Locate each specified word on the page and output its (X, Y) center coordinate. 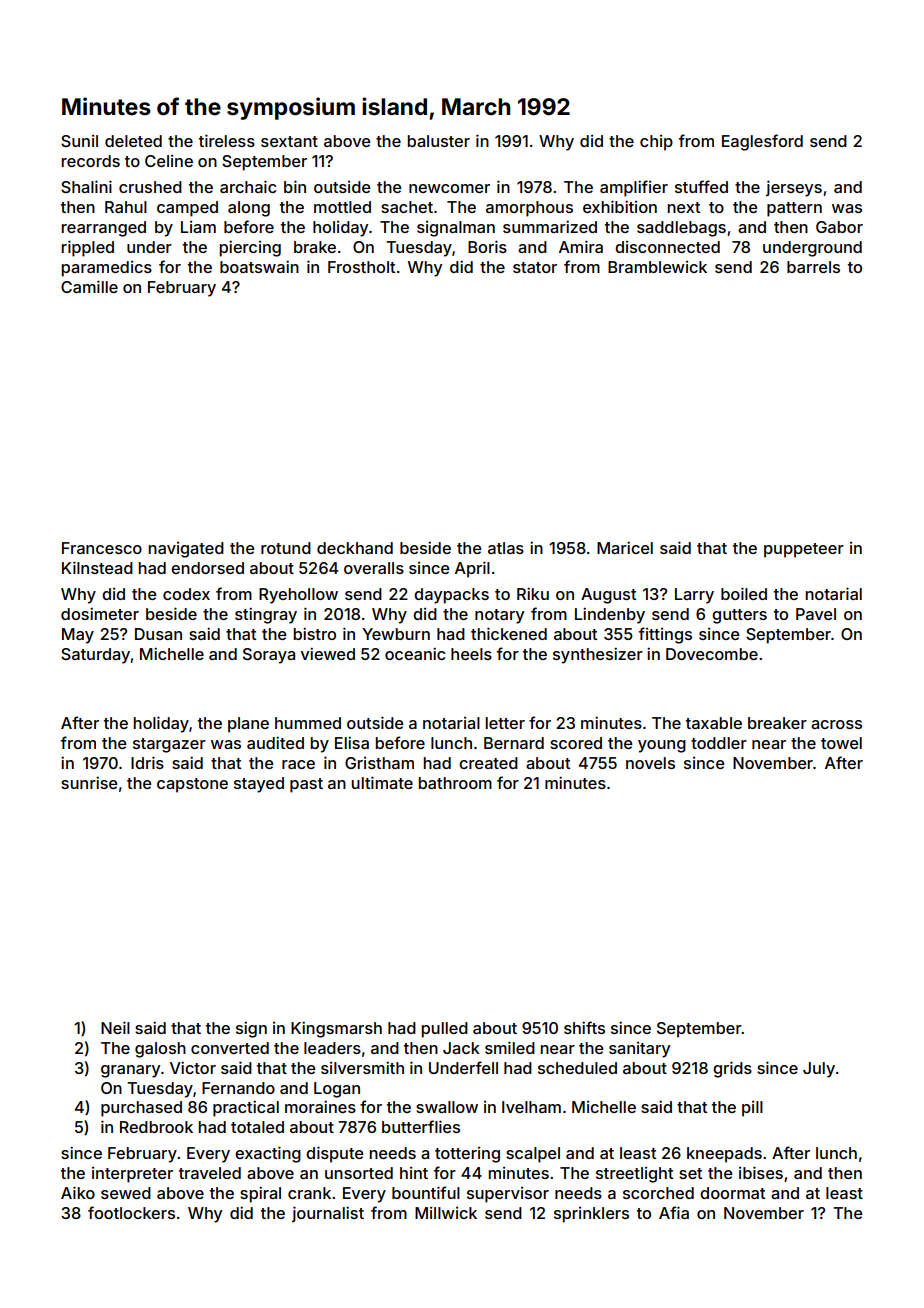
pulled (444, 1030)
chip (656, 143)
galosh (160, 1050)
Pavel (816, 614)
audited (275, 742)
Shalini (86, 186)
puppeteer (804, 550)
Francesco (102, 548)
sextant (289, 141)
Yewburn (396, 634)
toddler (719, 743)
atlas (506, 548)
